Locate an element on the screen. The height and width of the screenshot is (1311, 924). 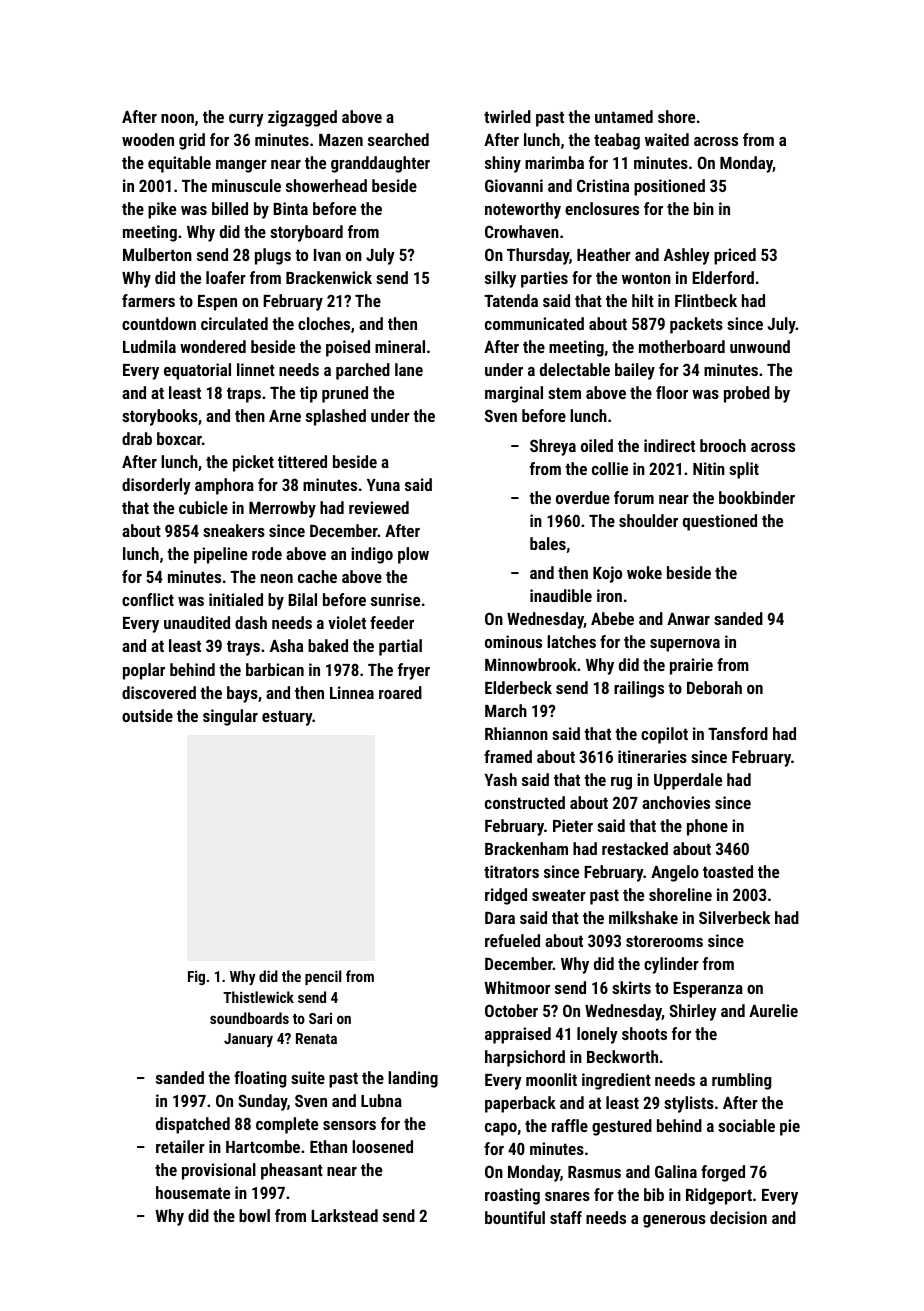
indirect is located at coordinates (669, 445).
